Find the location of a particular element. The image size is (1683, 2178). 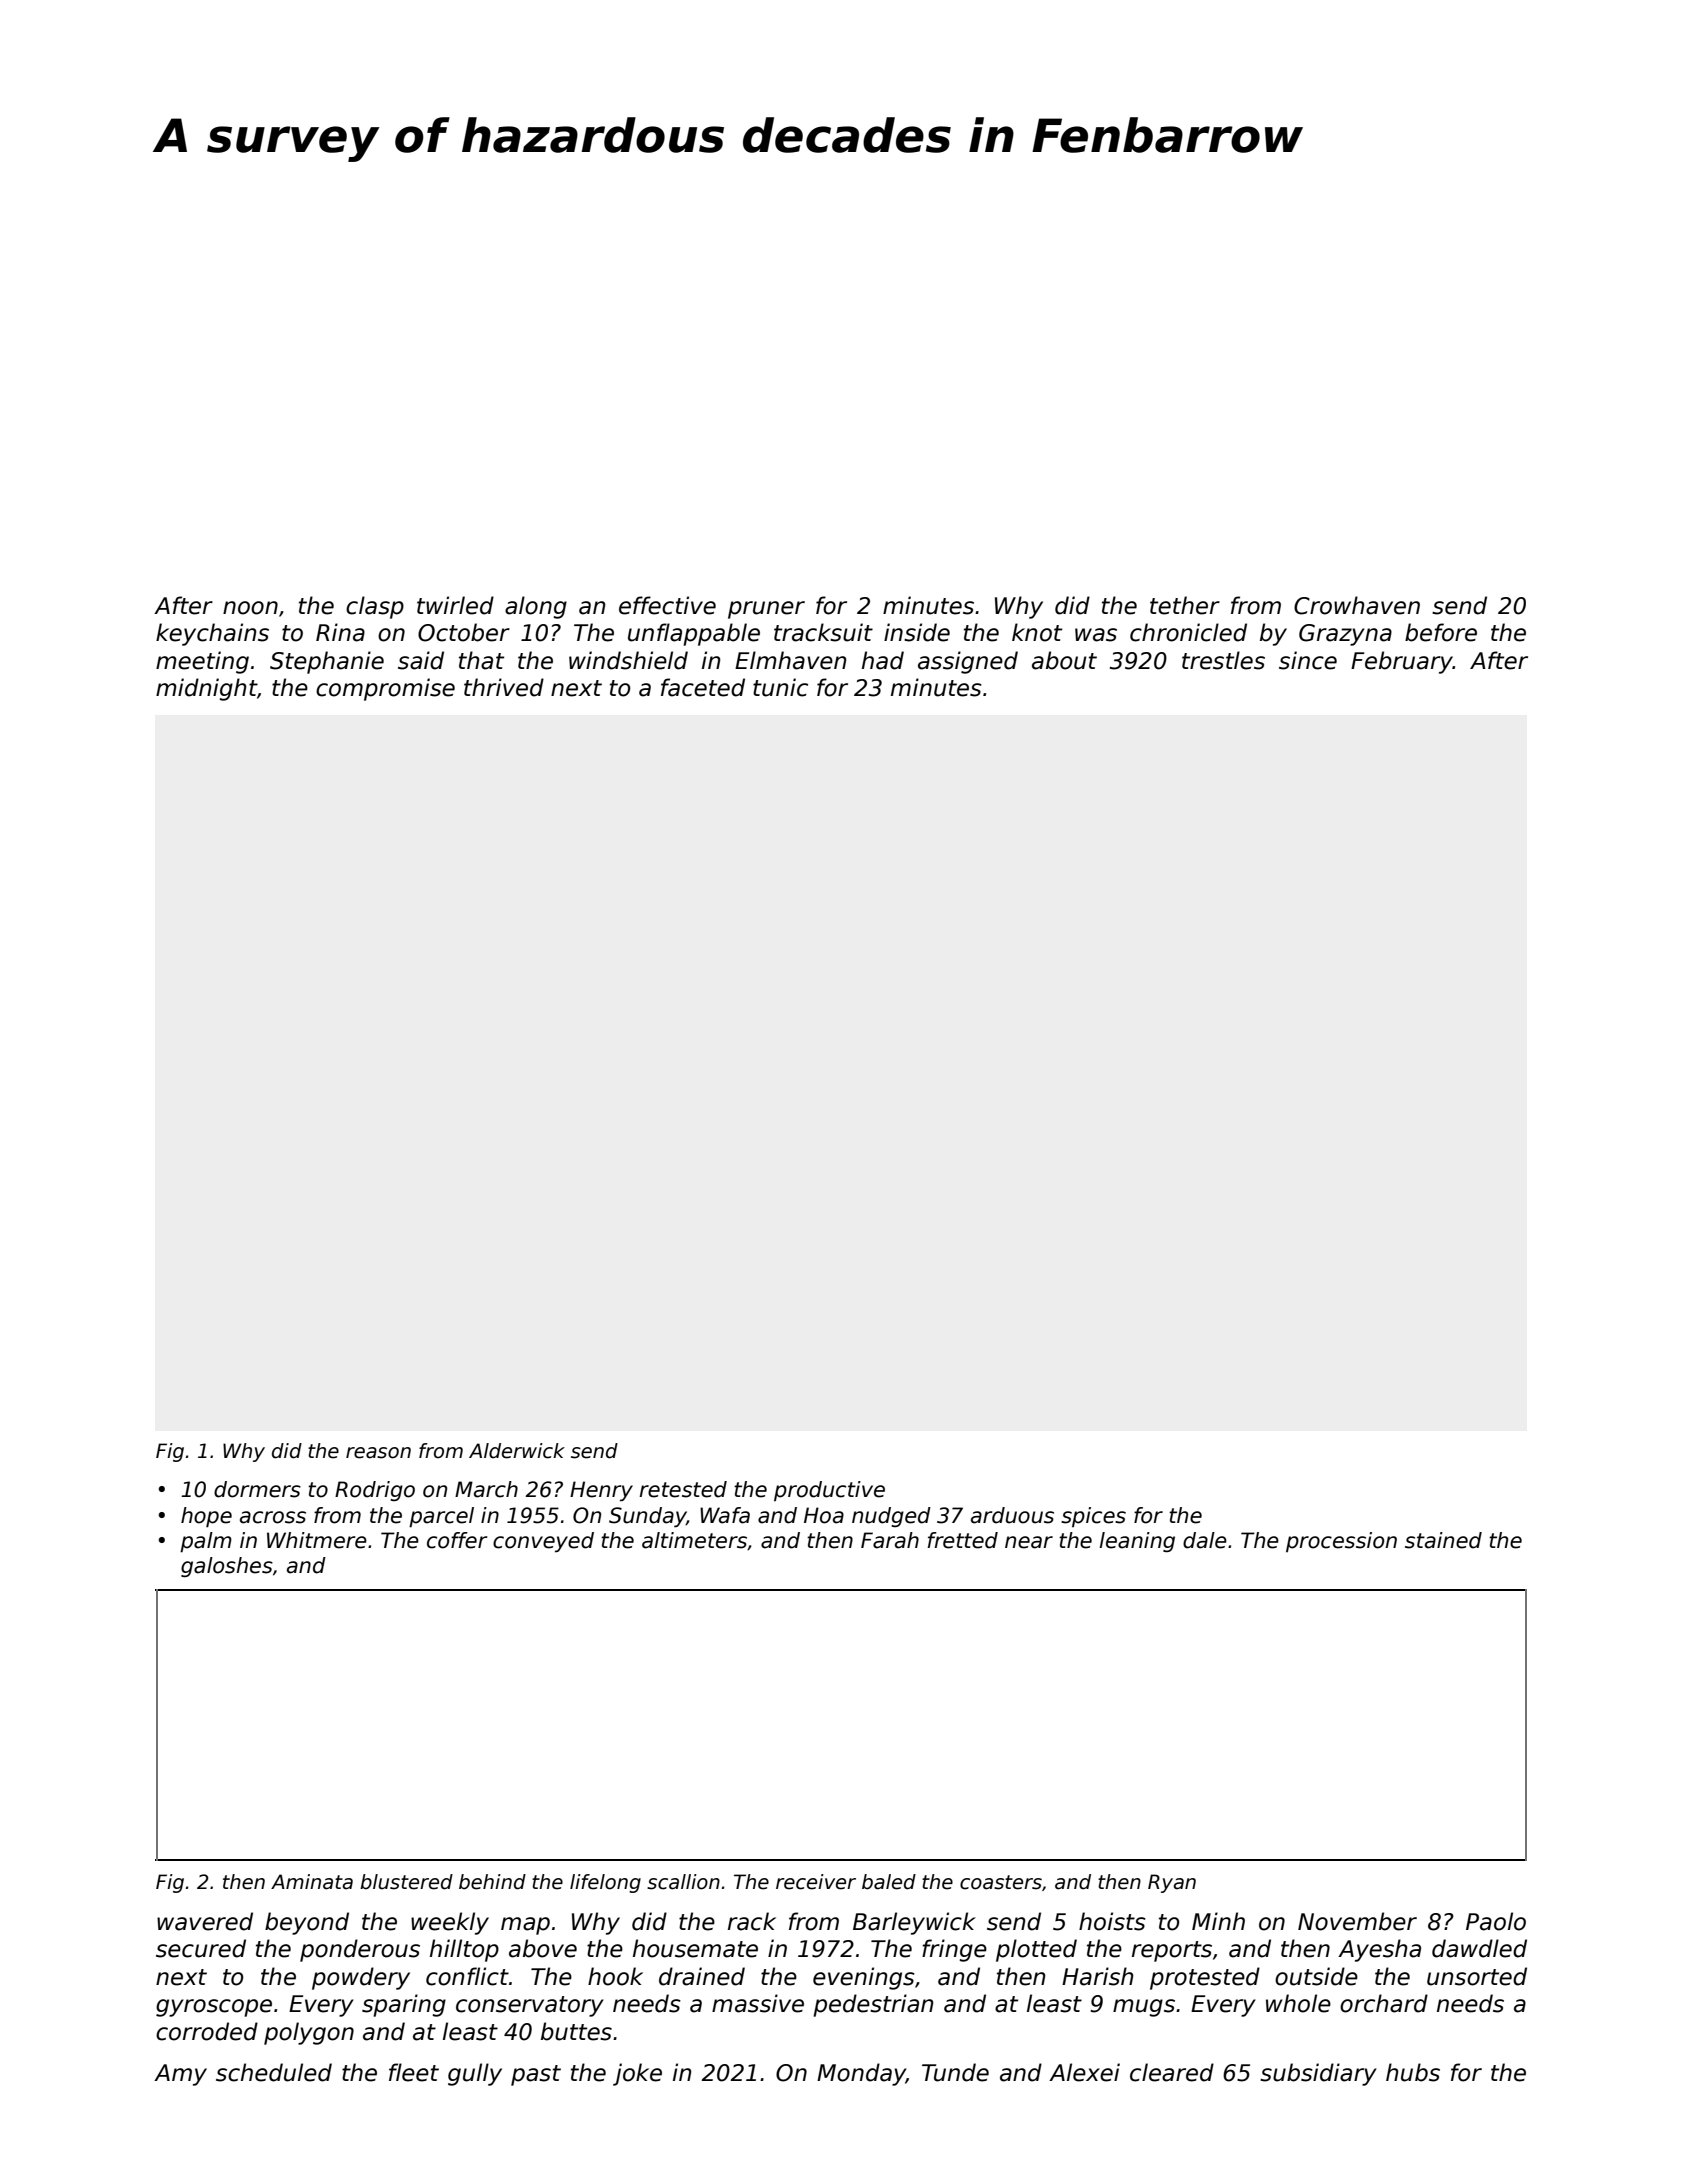

whole is located at coordinates (1298, 2003).
